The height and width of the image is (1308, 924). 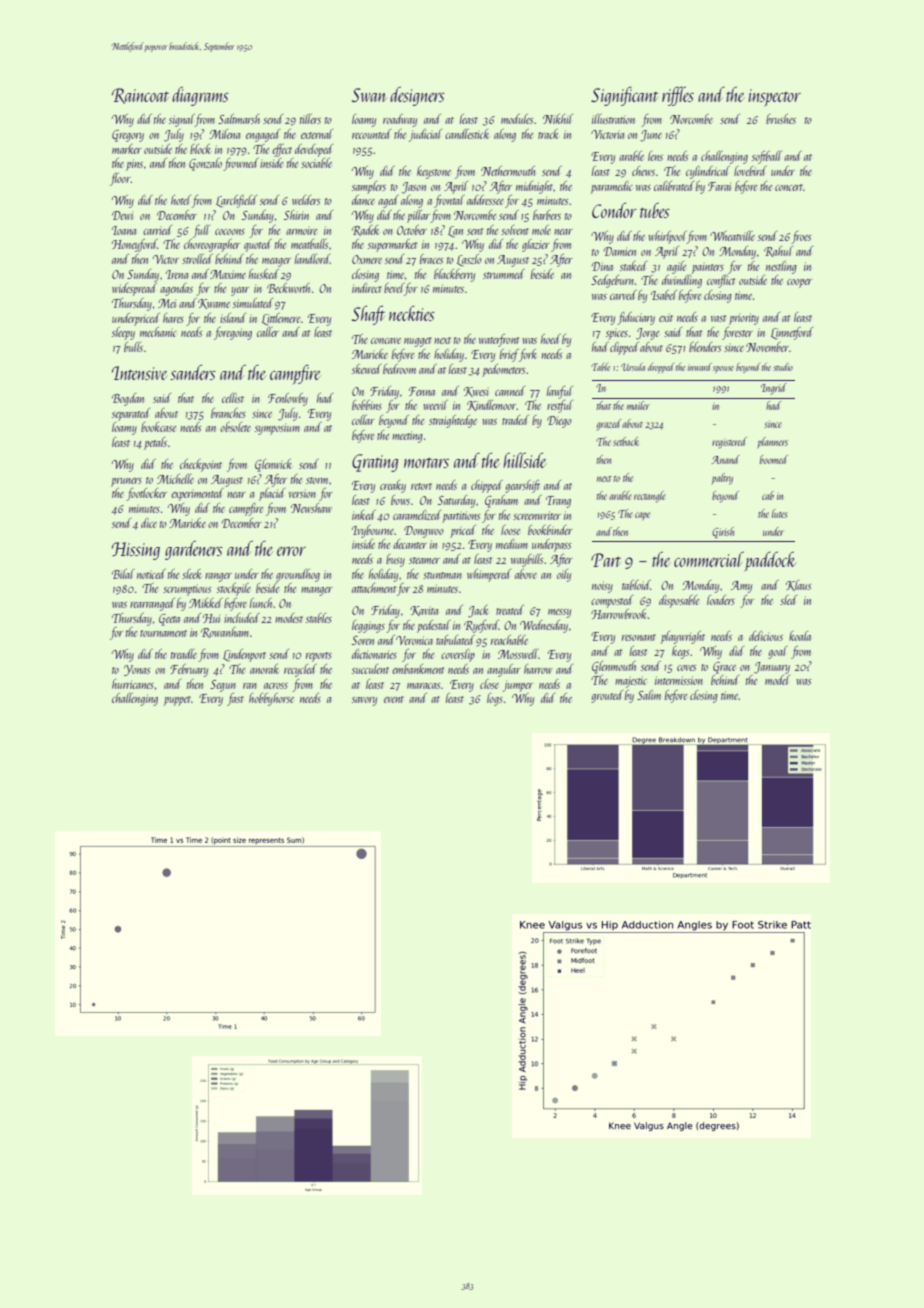 I want to click on modules, so click(x=517, y=119).
